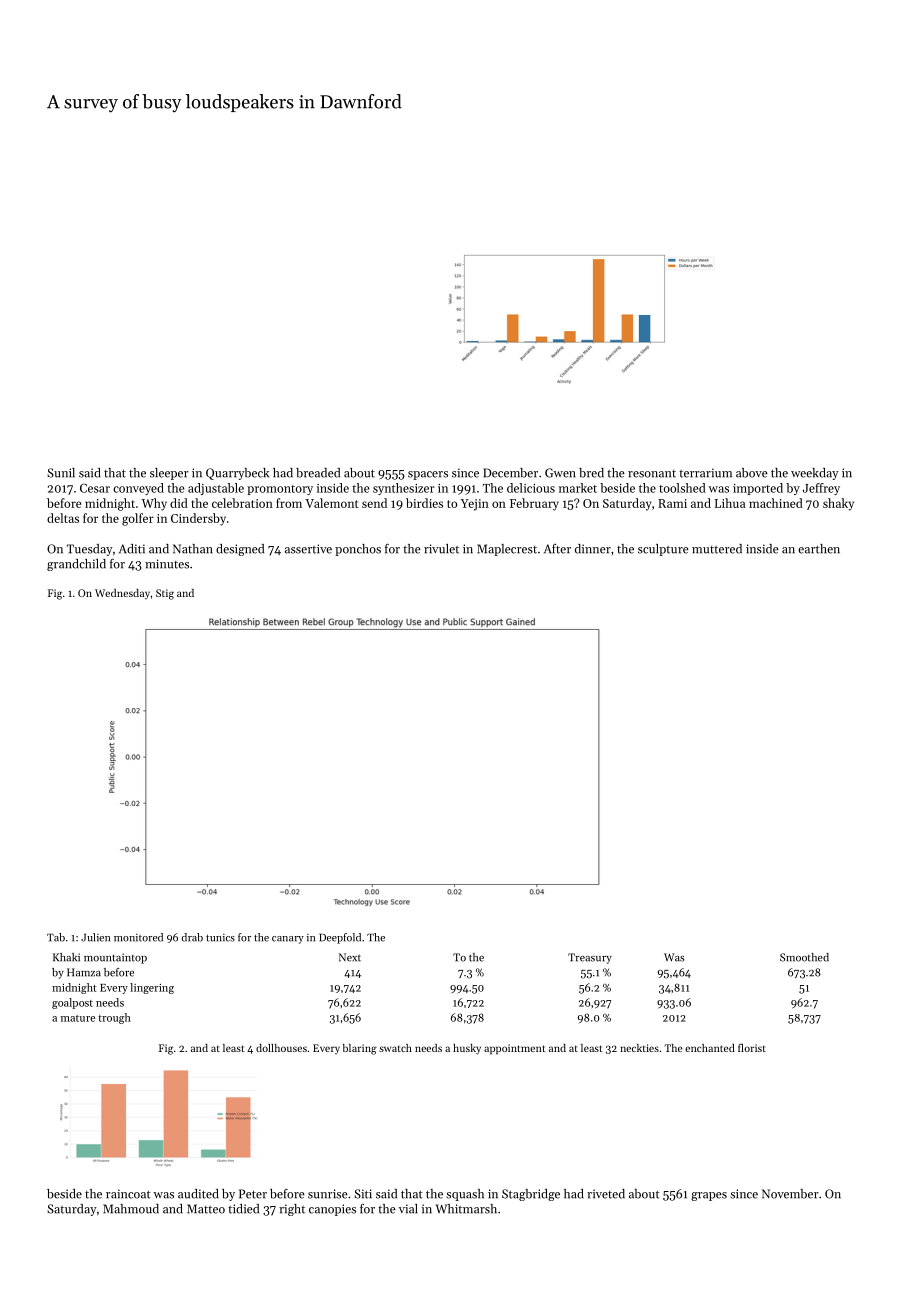  I want to click on ponchos, so click(358, 550).
